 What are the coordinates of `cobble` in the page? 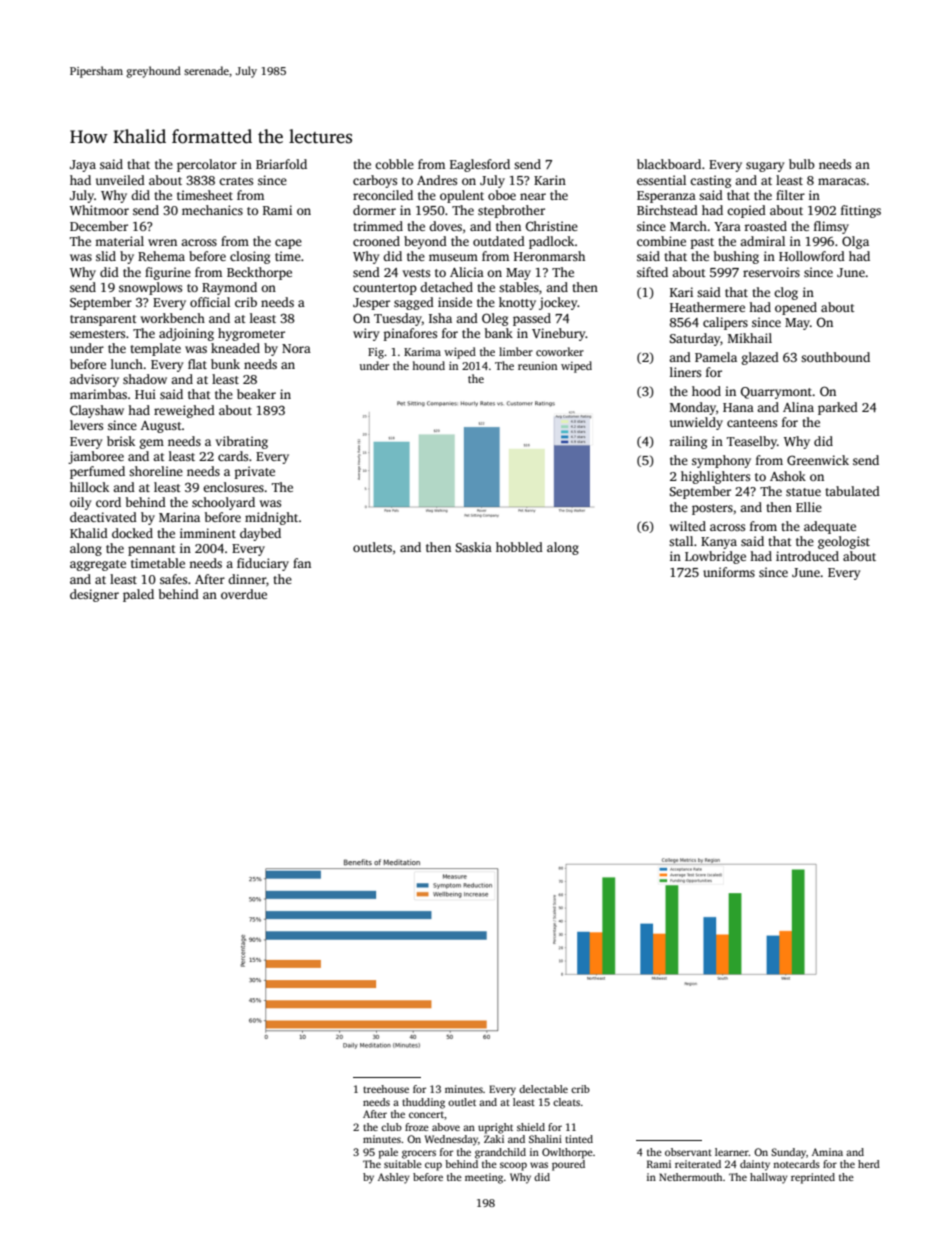 It's located at (394, 164).
